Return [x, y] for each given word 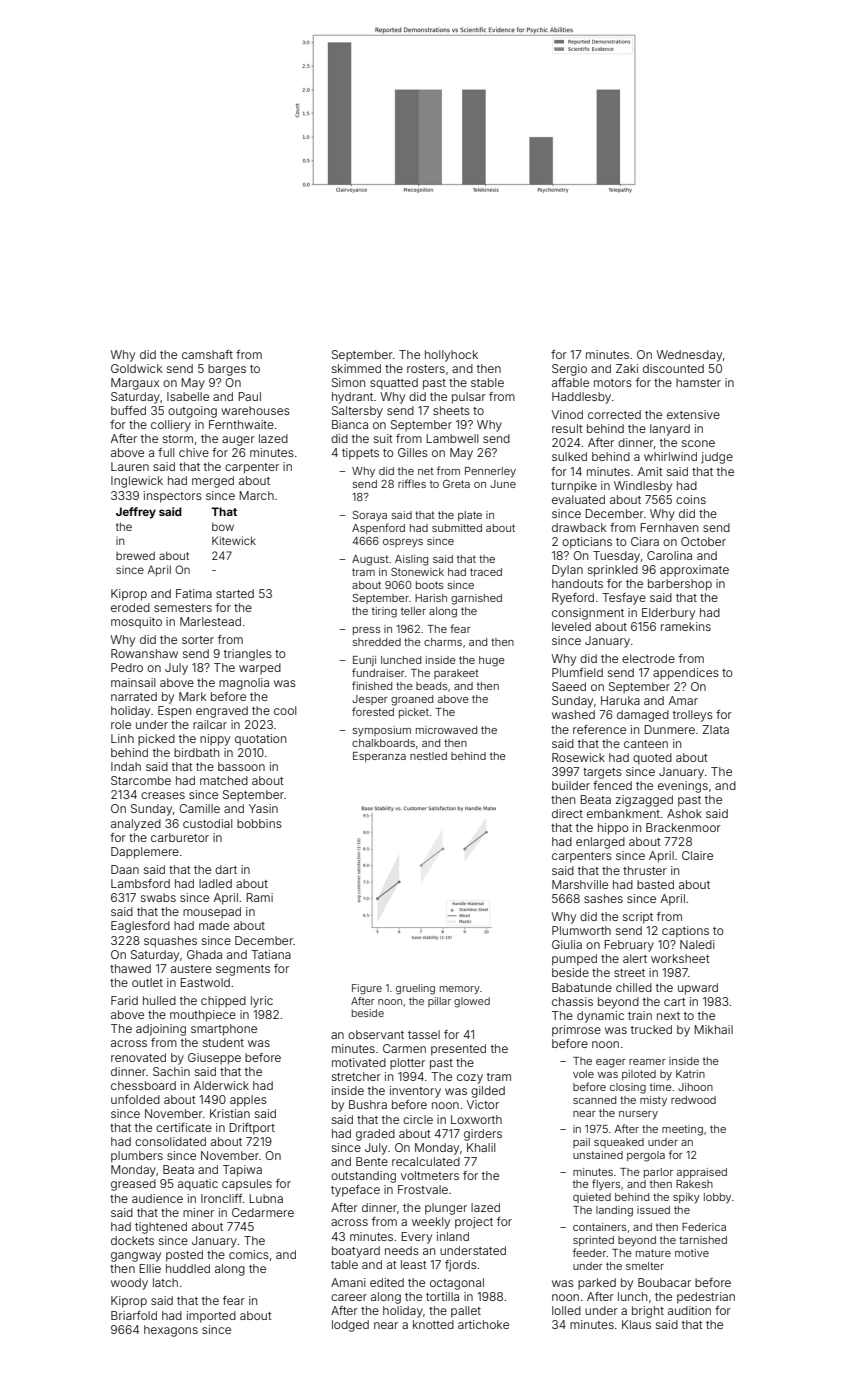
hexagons [171, 1331]
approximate [694, 571]
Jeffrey [136, 513]
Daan [125, 869]
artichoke [483, 1324]
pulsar [469, 398]
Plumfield [577, 672]
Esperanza [379, 757]
